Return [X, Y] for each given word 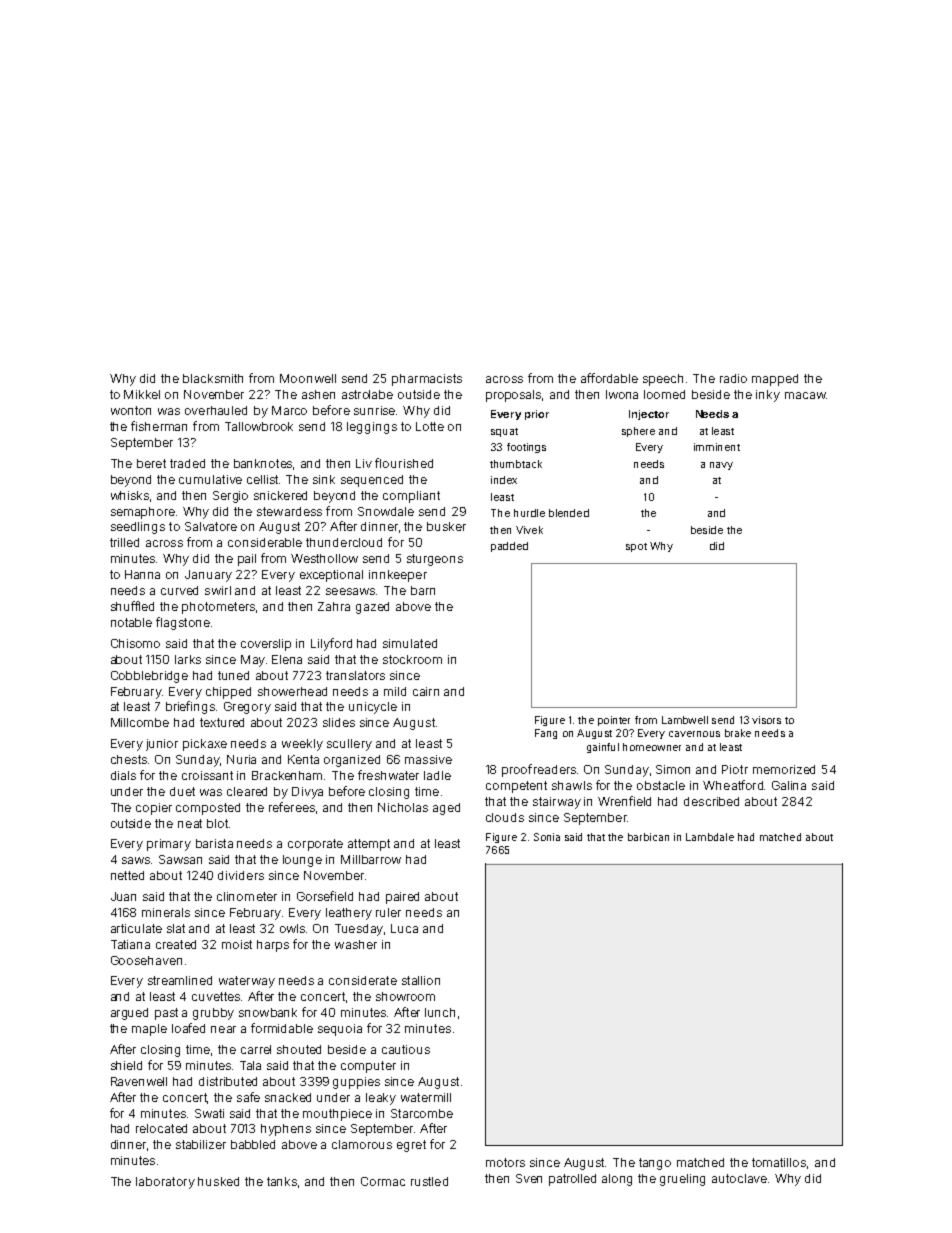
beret [151, 463]
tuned [233, 675]
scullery [349, 745]
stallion [421, 980]
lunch [440, 1012]
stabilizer [201, 1144]
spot [636, 547]
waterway [247, 982]
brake [738, 733]
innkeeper [398, 576]
